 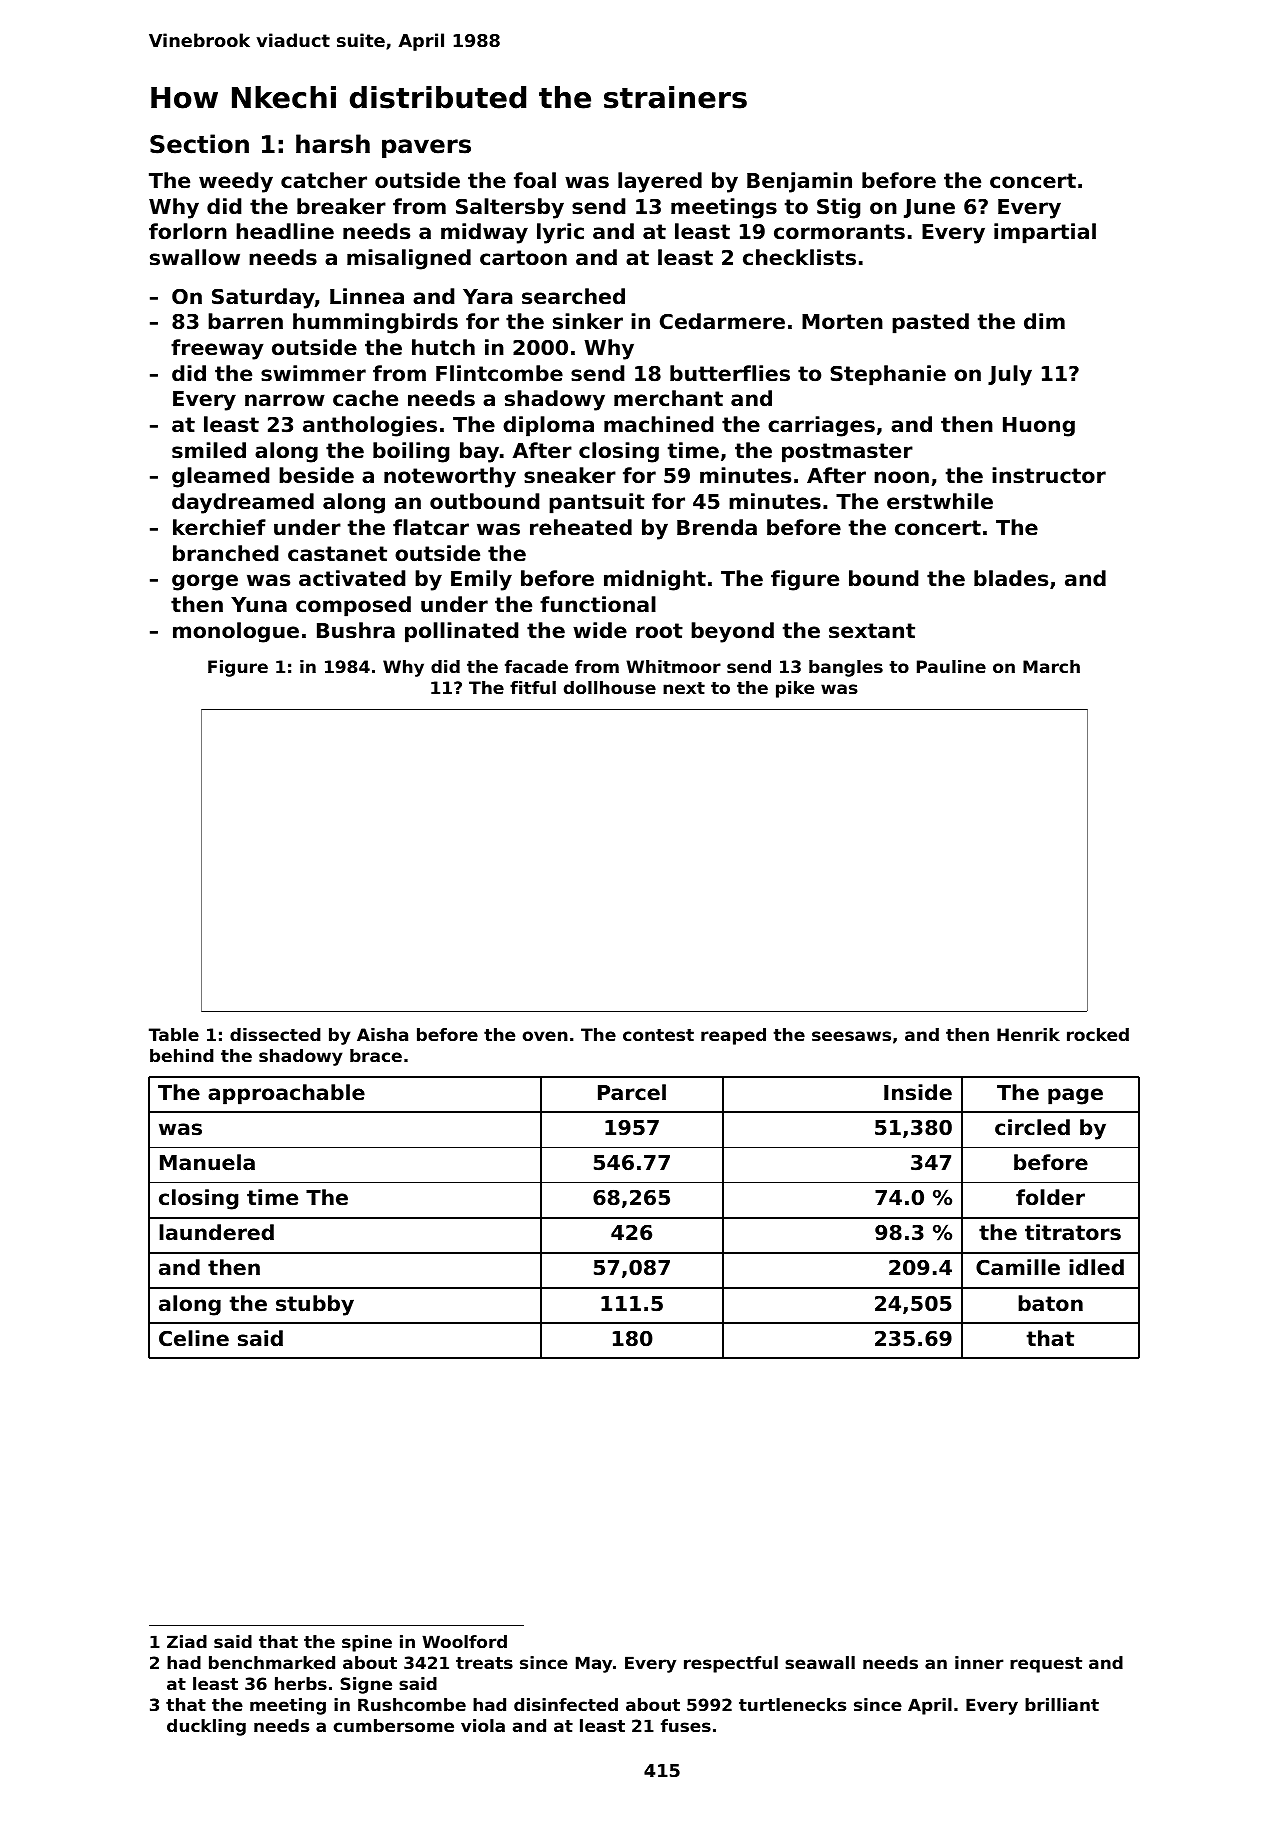 I want to click on cumbersome, so click(x=394, y=1725).
